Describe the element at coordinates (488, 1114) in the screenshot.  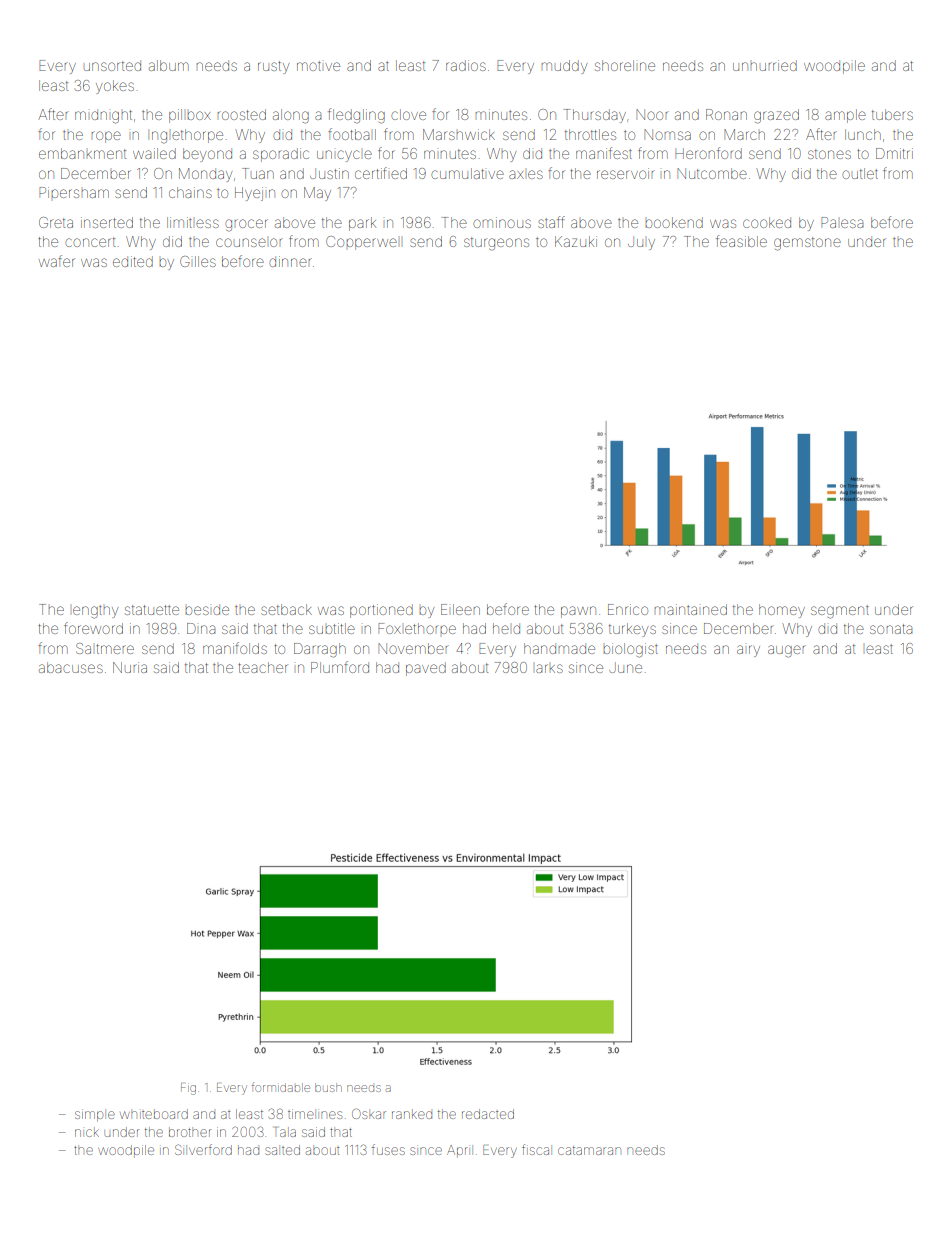
I see `redacted` at that location.
